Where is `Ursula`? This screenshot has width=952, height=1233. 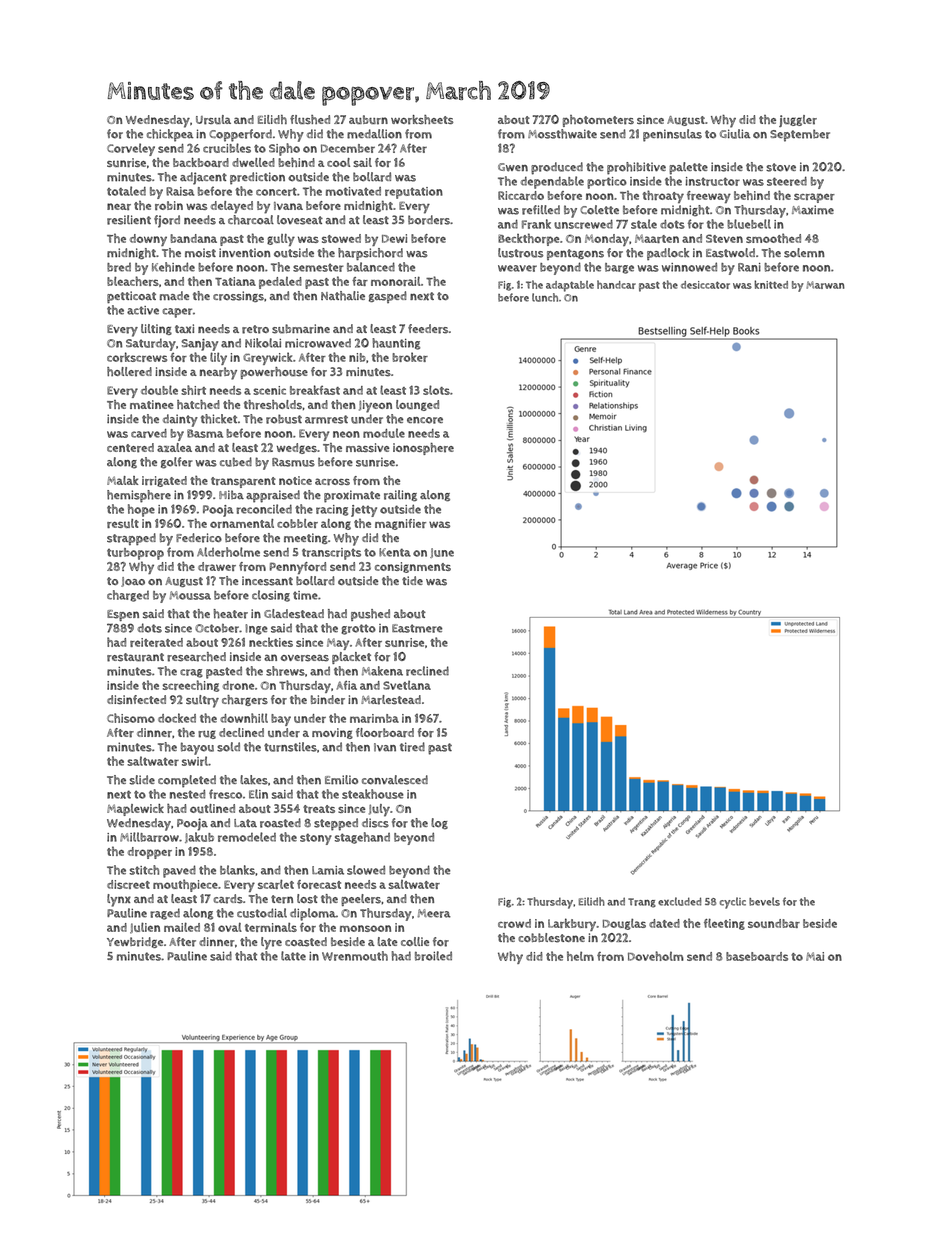 Ursula is located at coordinates (213, 120).
